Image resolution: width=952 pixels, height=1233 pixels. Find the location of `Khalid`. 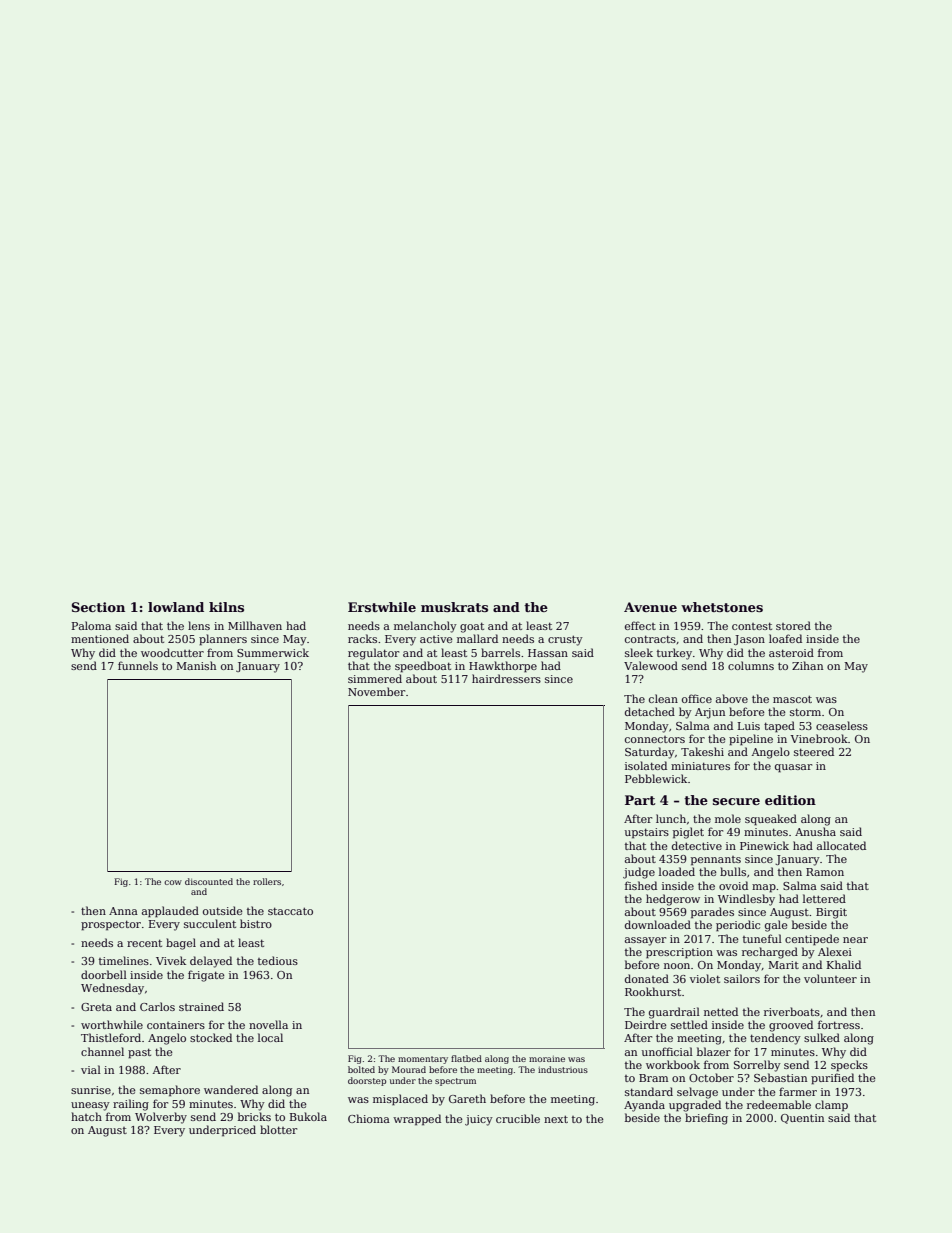

Khalid is located at coordinates (844, 964).
